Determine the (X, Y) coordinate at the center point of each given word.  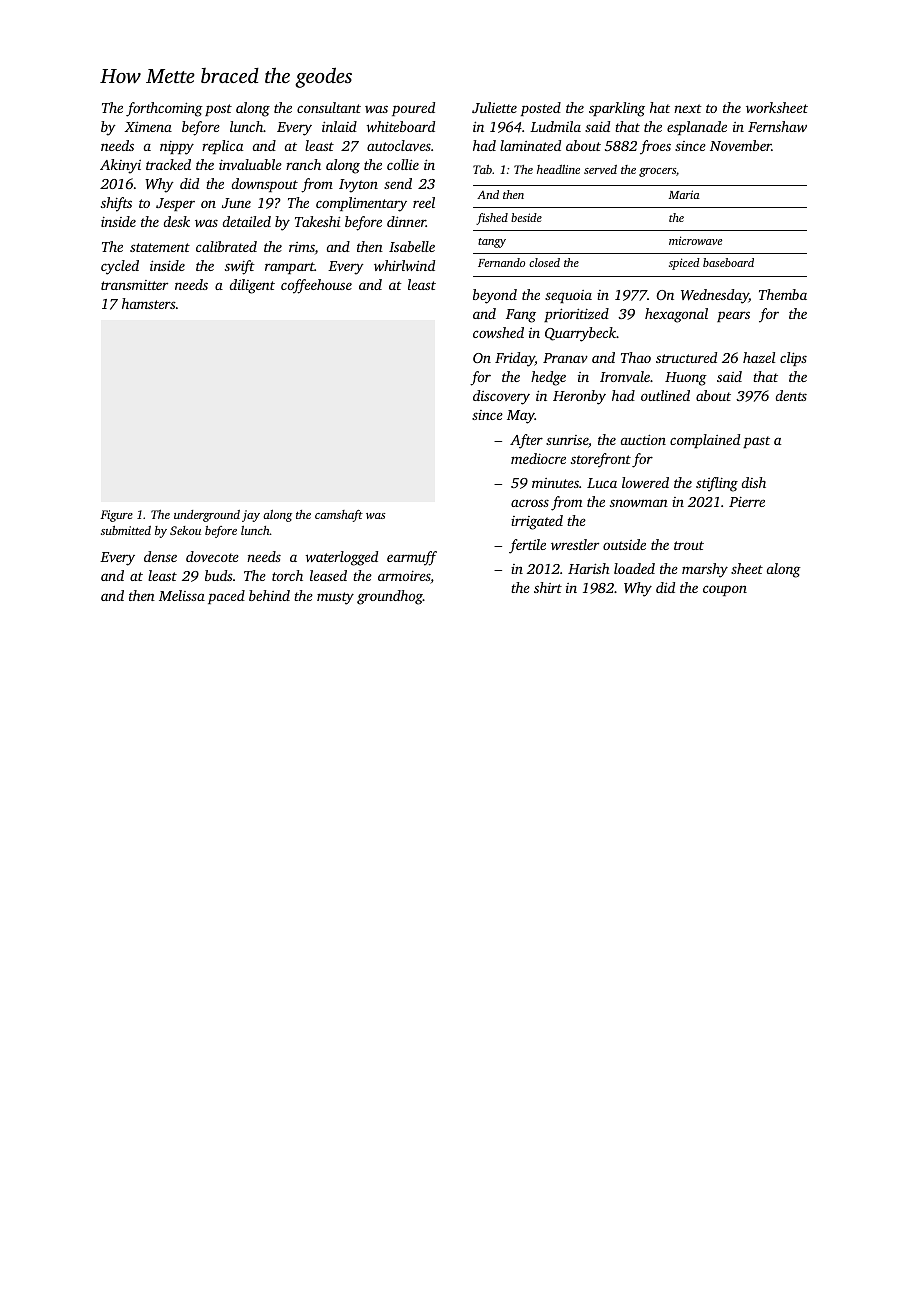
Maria (684, 194)
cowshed (498, 332)
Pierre (747, 502)
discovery (501, 397)
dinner (406, 221)
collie (403, 164)
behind (269, 595)
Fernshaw (777, 126)
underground (207, 516)
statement (160, 247)
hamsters (149, 303)
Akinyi (120, 166)
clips (793, 359)
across (530, 503)
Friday (515, 359)
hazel (759, 357)
